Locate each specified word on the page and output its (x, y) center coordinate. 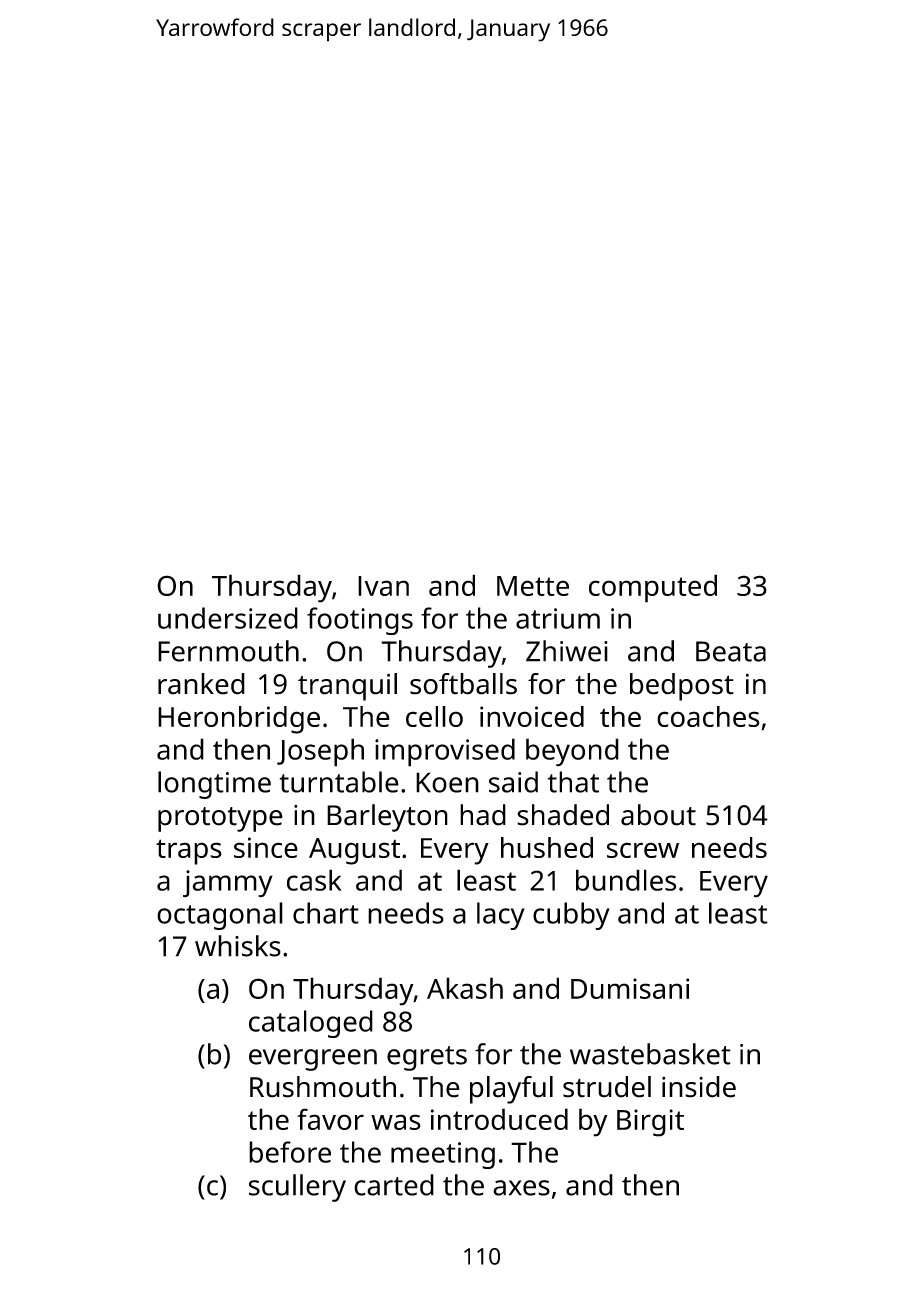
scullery (297, 1188)
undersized (228, 618)
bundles (626, 880)
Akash (465, 988)
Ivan (383, 586)
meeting (443, 1155)
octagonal (220, 916)
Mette (533, 586)
